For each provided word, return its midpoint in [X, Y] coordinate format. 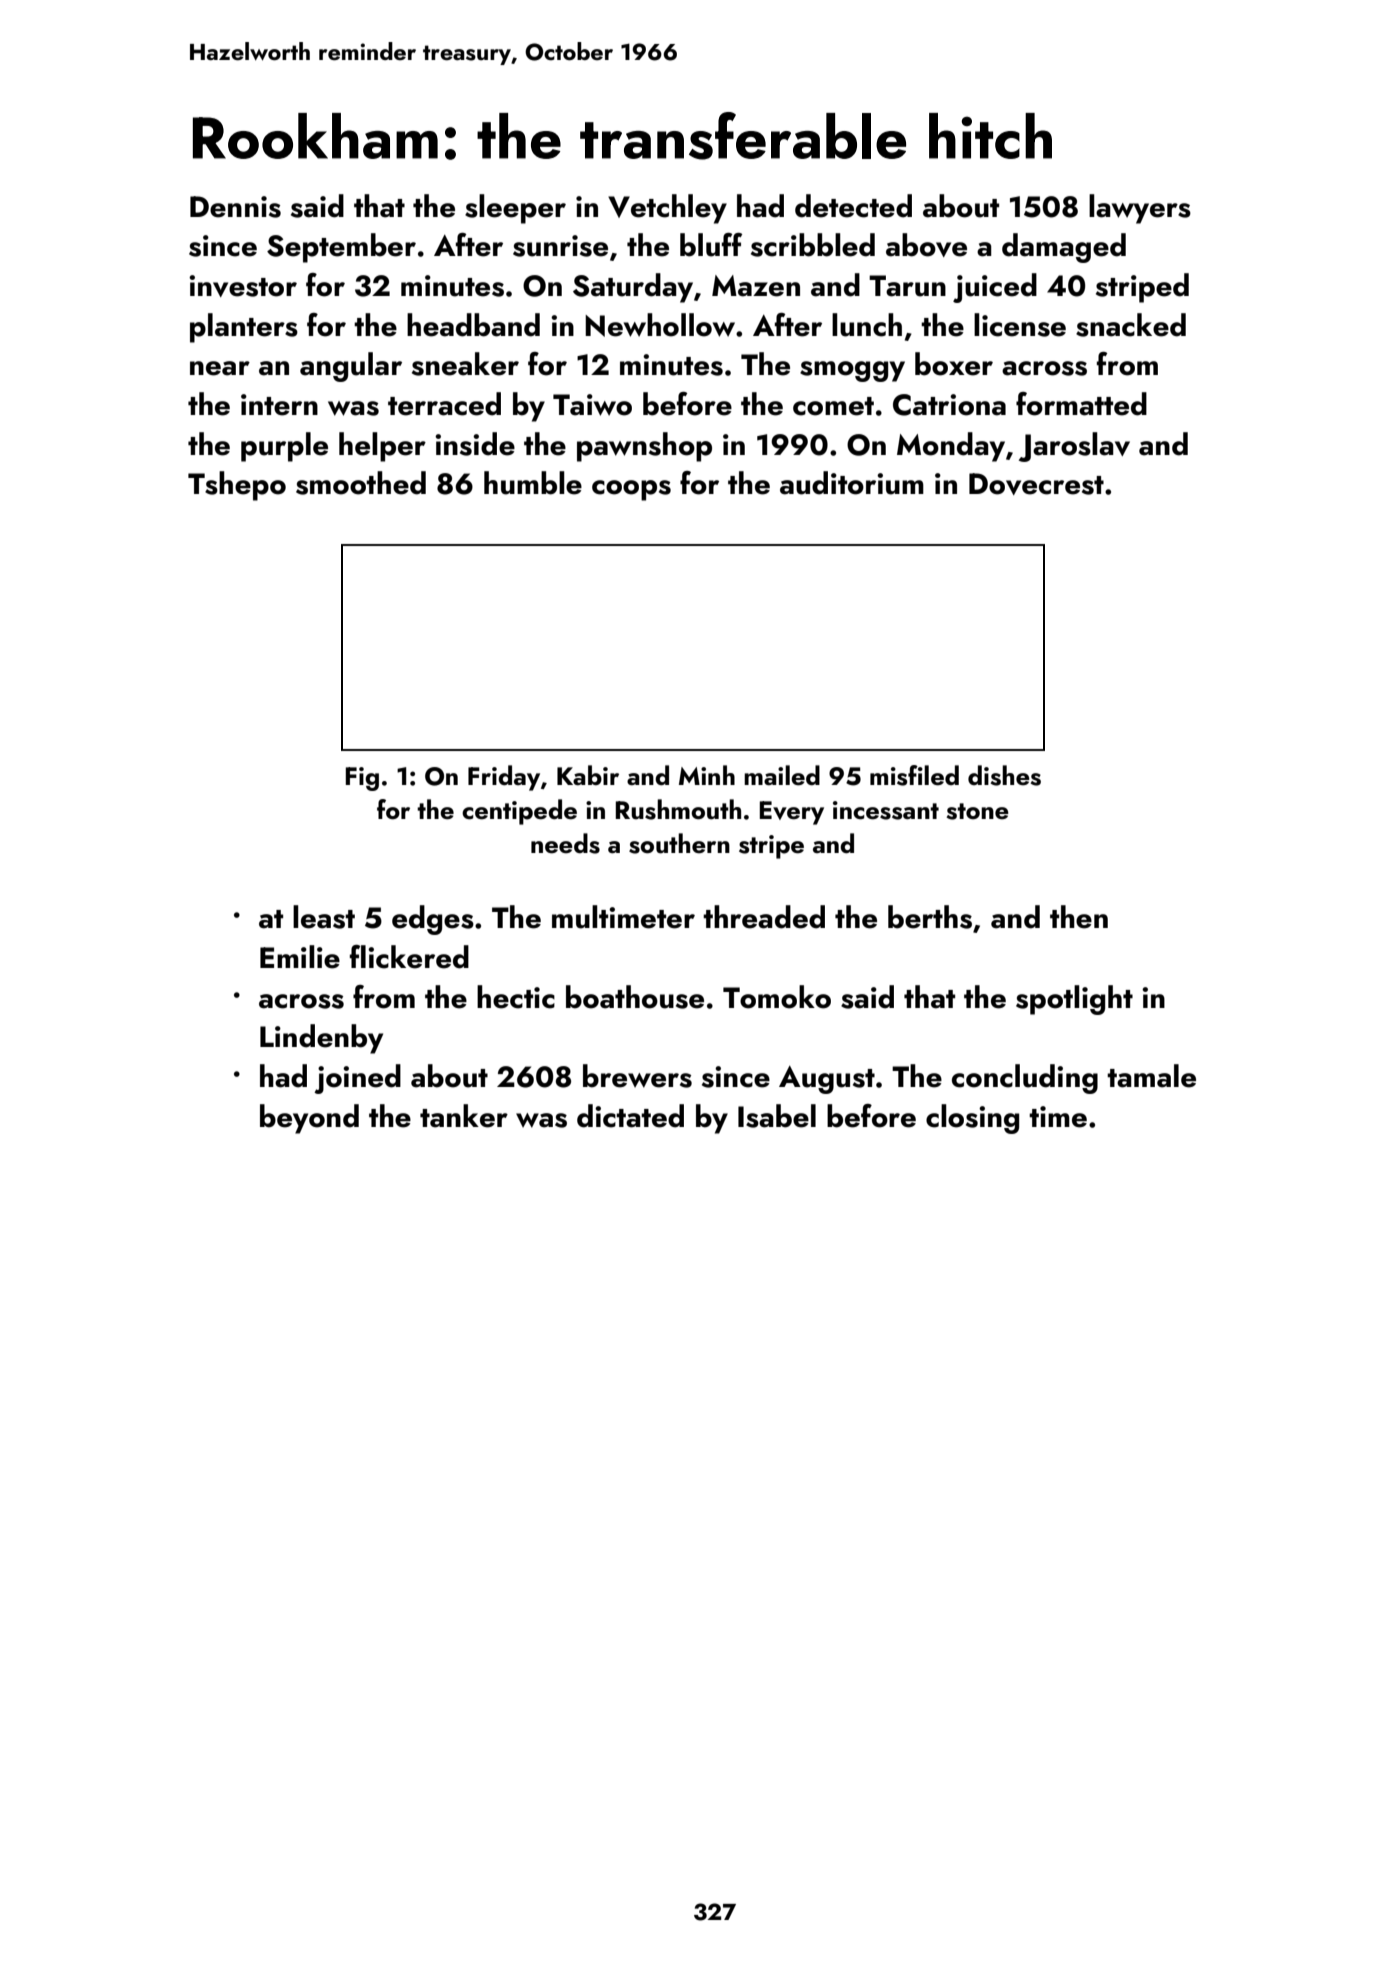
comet [833, 406]
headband [473, 325]
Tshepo [237, 486]
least [324, 917]
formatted [1081, 404]
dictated [630, 1116]
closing [972, 1119]
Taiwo [592, 405]
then [1079, 917]
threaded [764, 917]
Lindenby [321, 1039]
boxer [954, 364]
